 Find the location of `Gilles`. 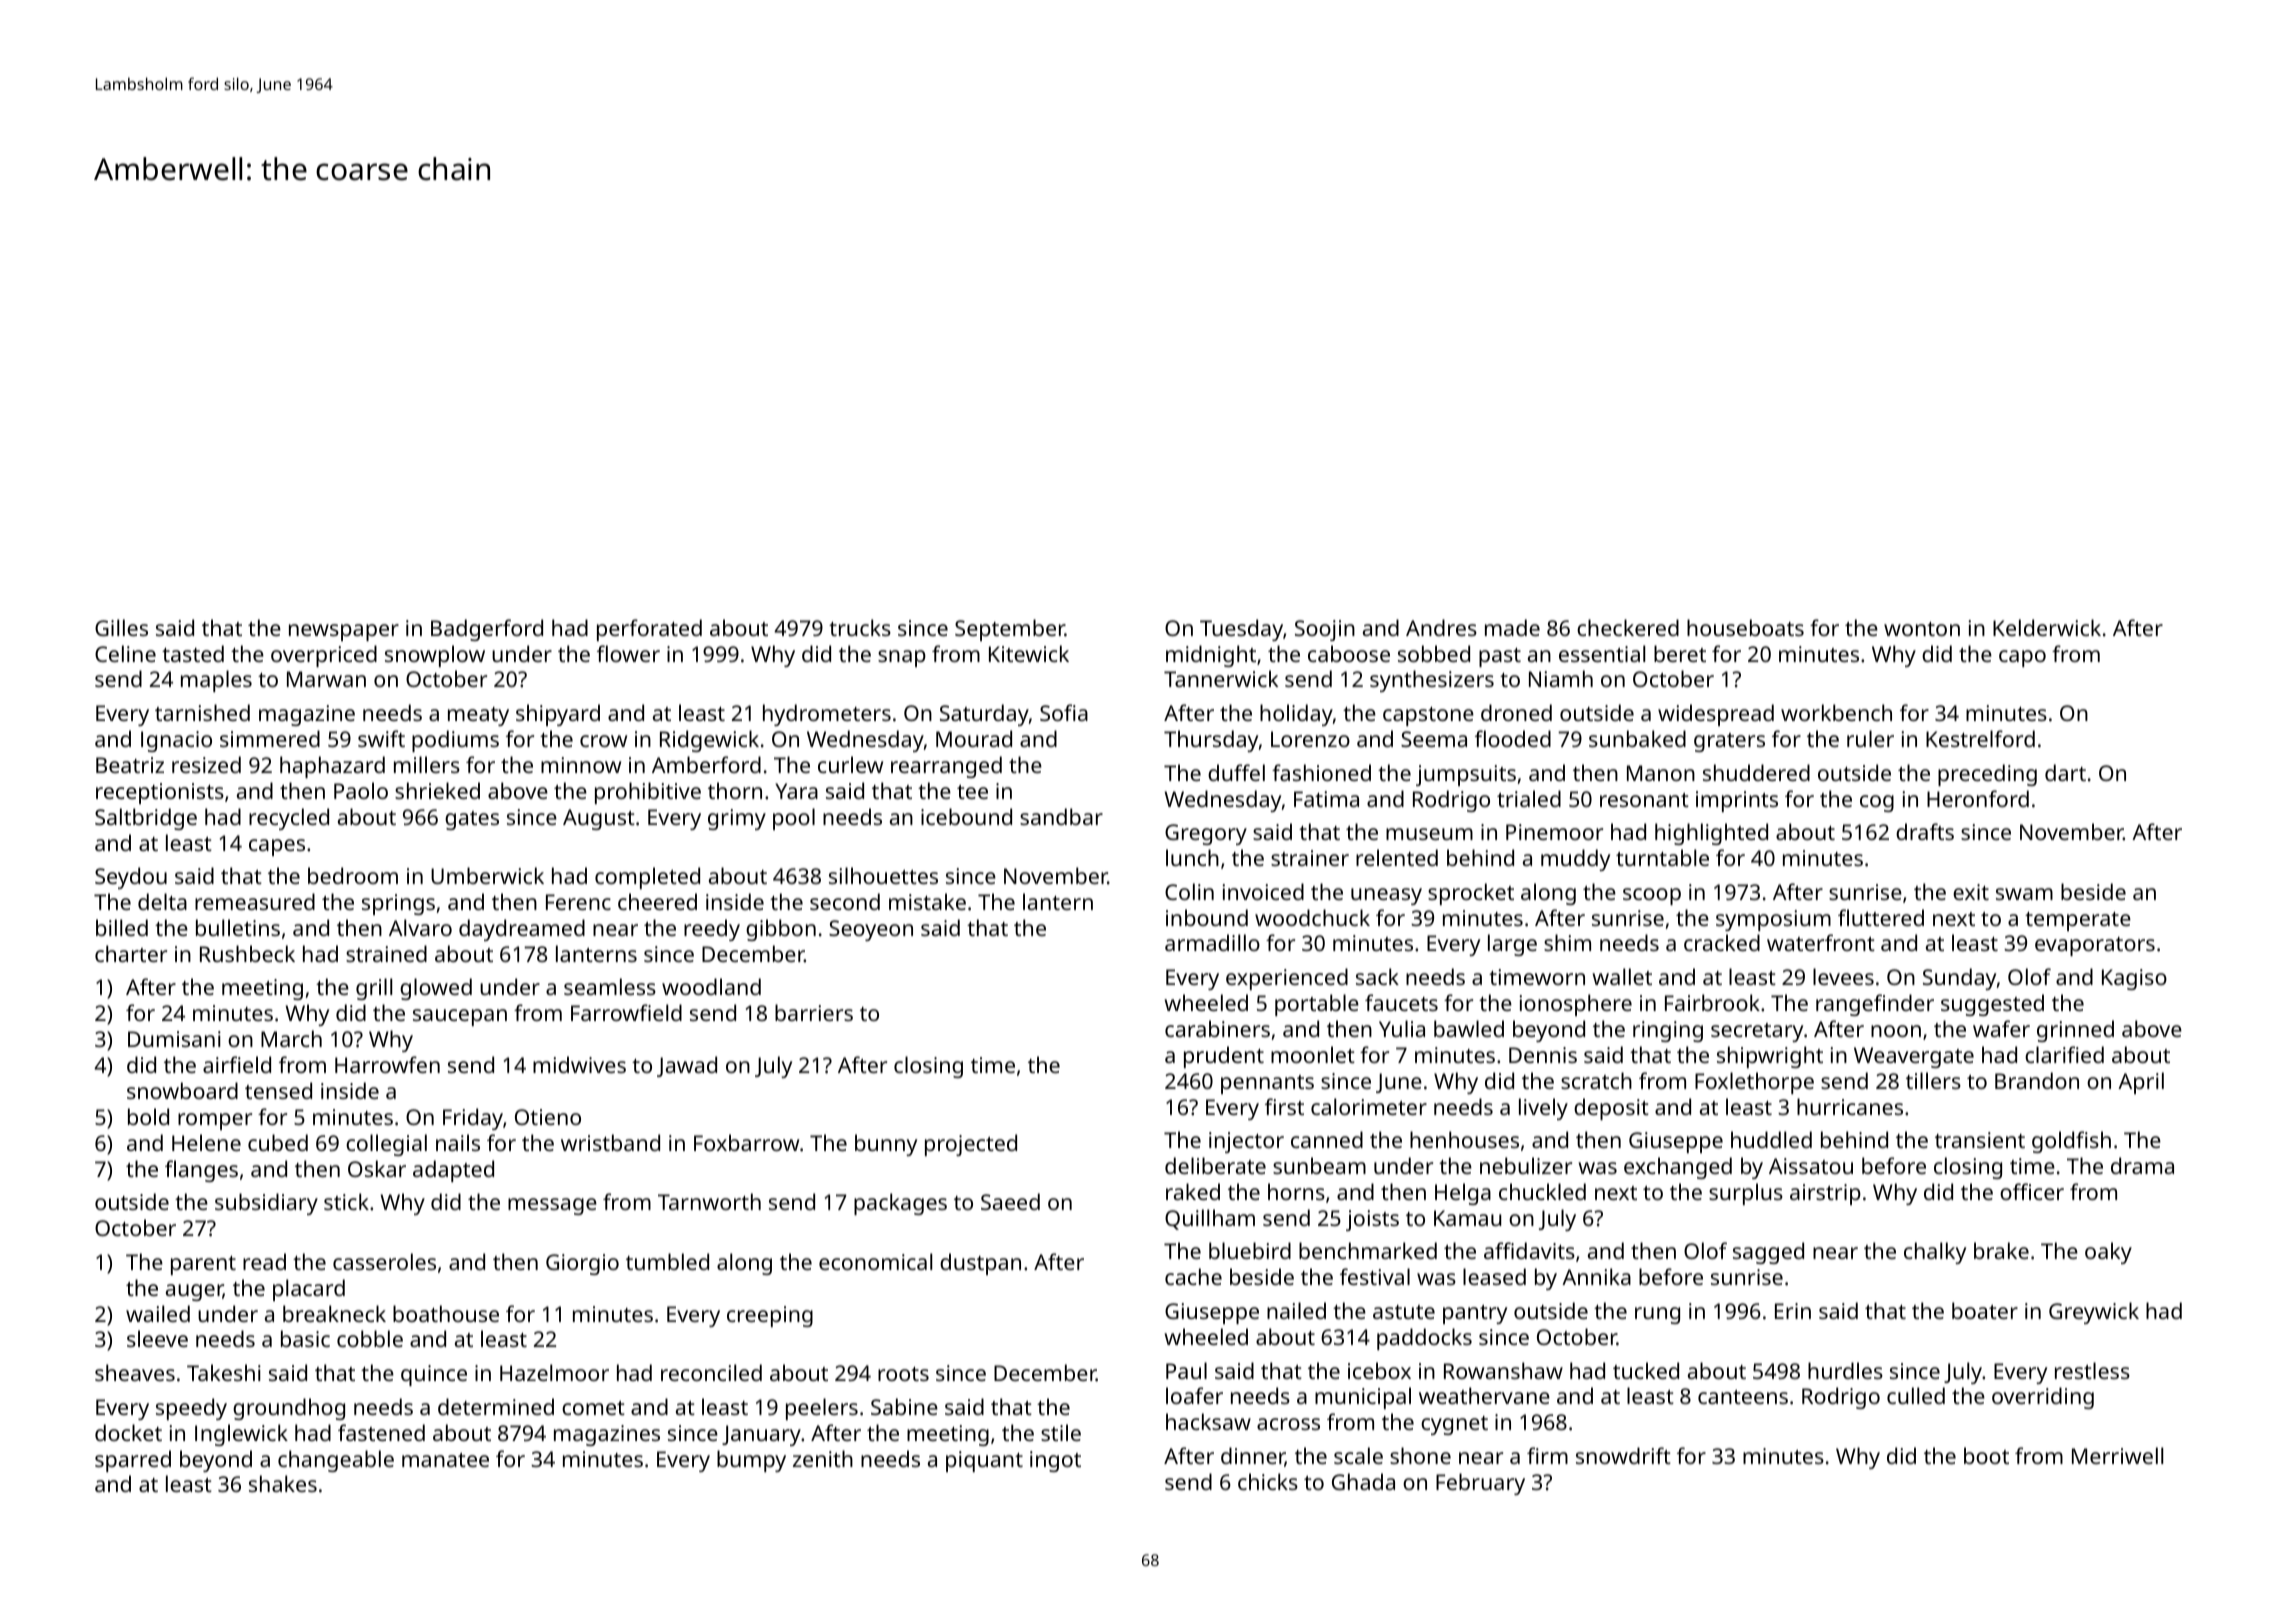

Gilles is located at coordinates (121, 627).
